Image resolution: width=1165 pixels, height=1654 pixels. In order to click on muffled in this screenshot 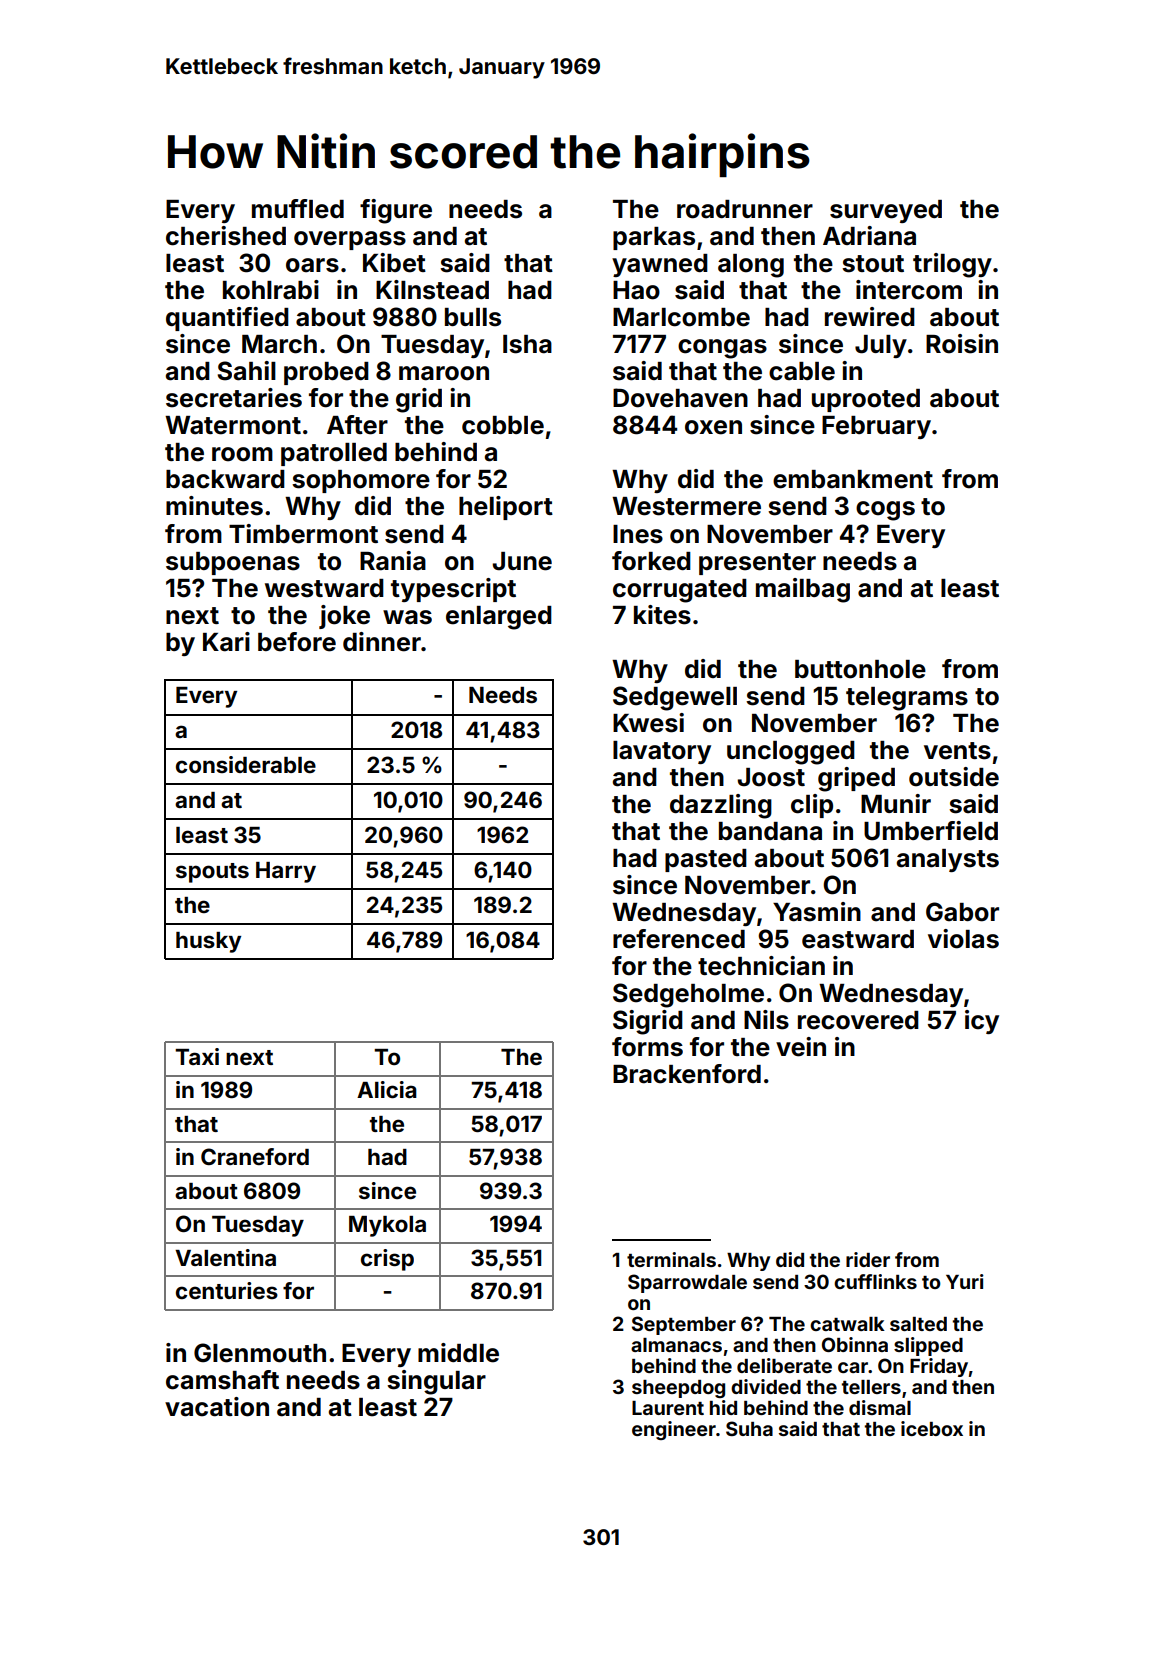, I will do `click(298, 209)`.
